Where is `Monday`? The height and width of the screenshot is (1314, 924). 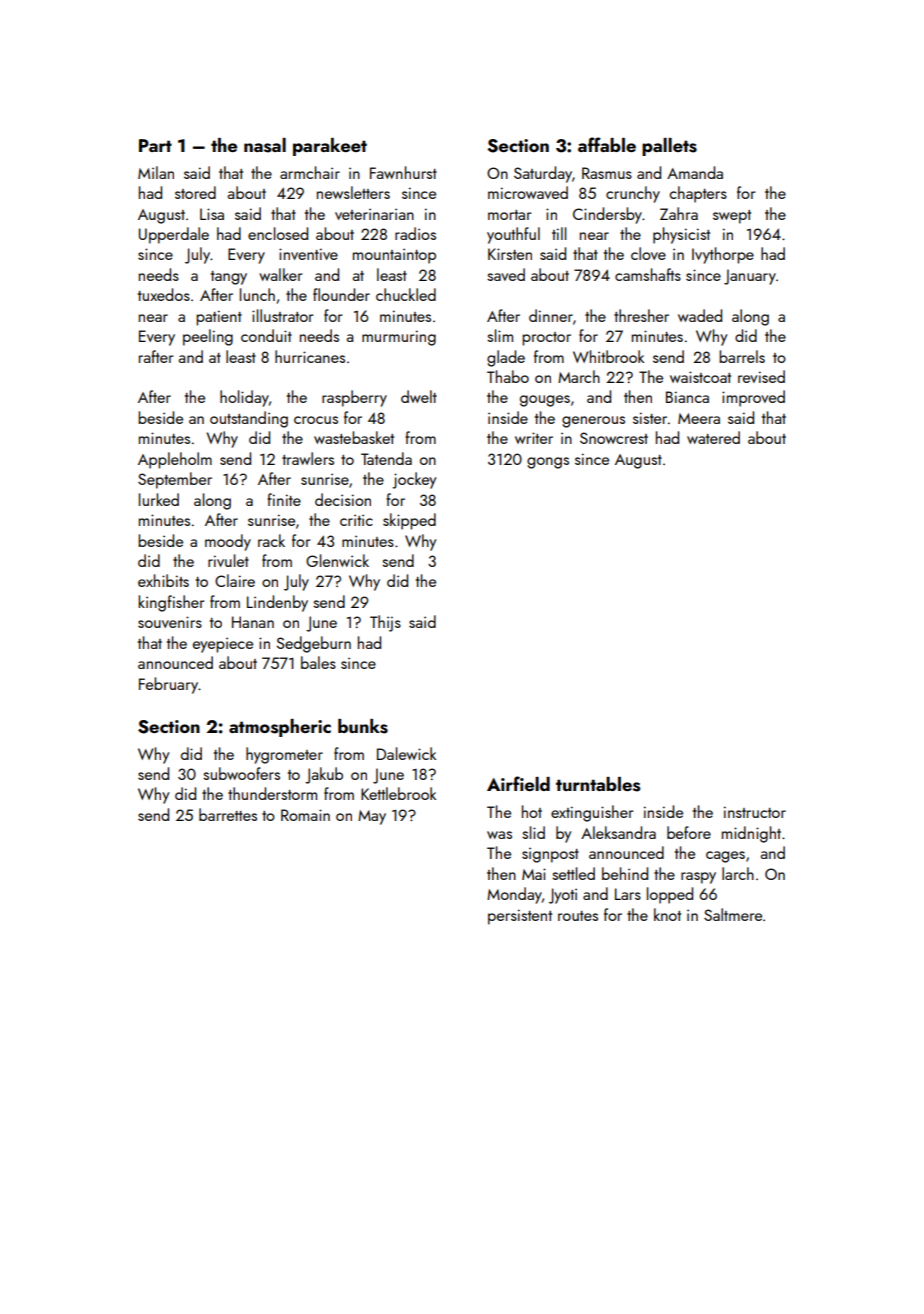
Monday is located at coordinates (514, 895).
